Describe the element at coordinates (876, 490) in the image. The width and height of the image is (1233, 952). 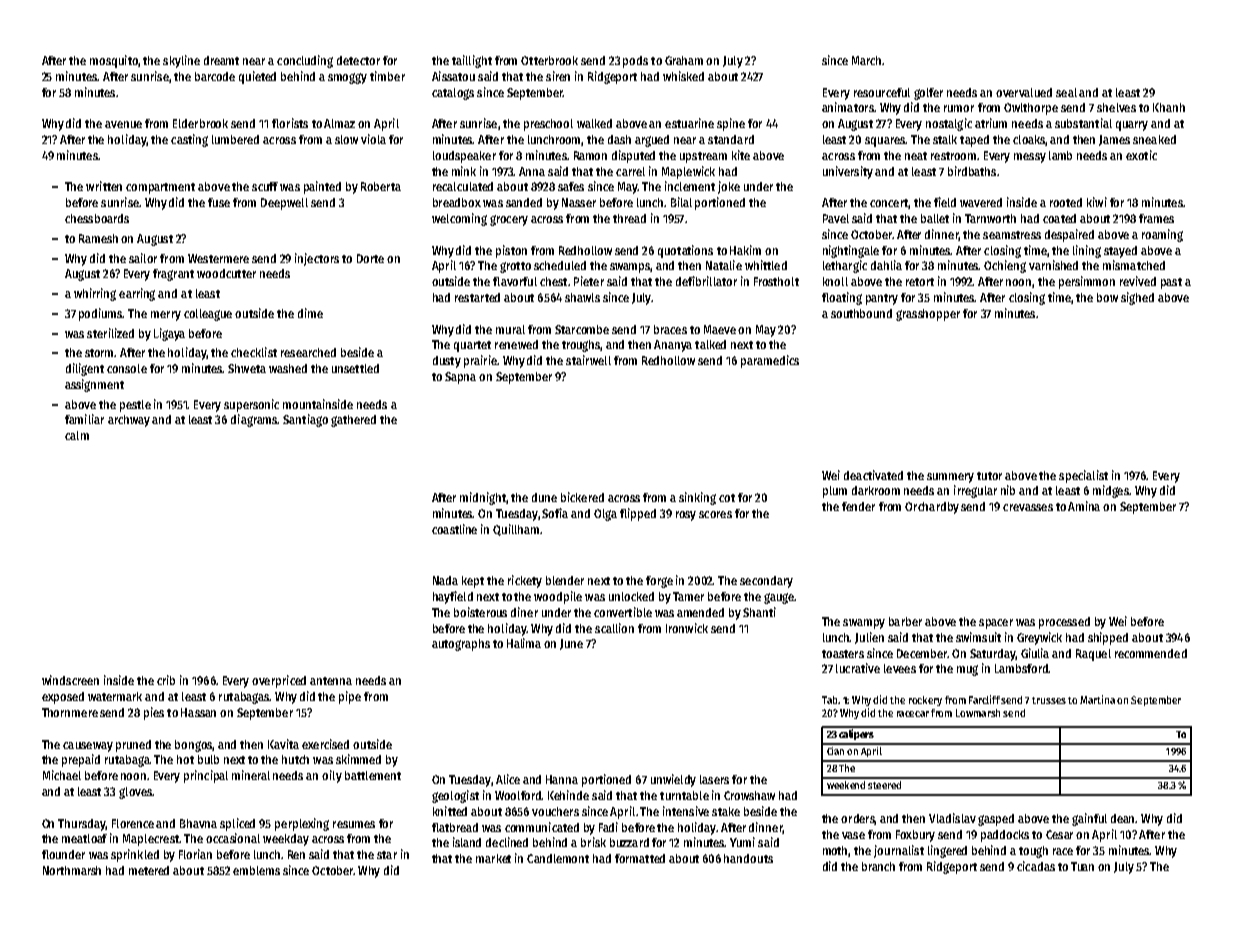
I see `darkroom` at that location.
